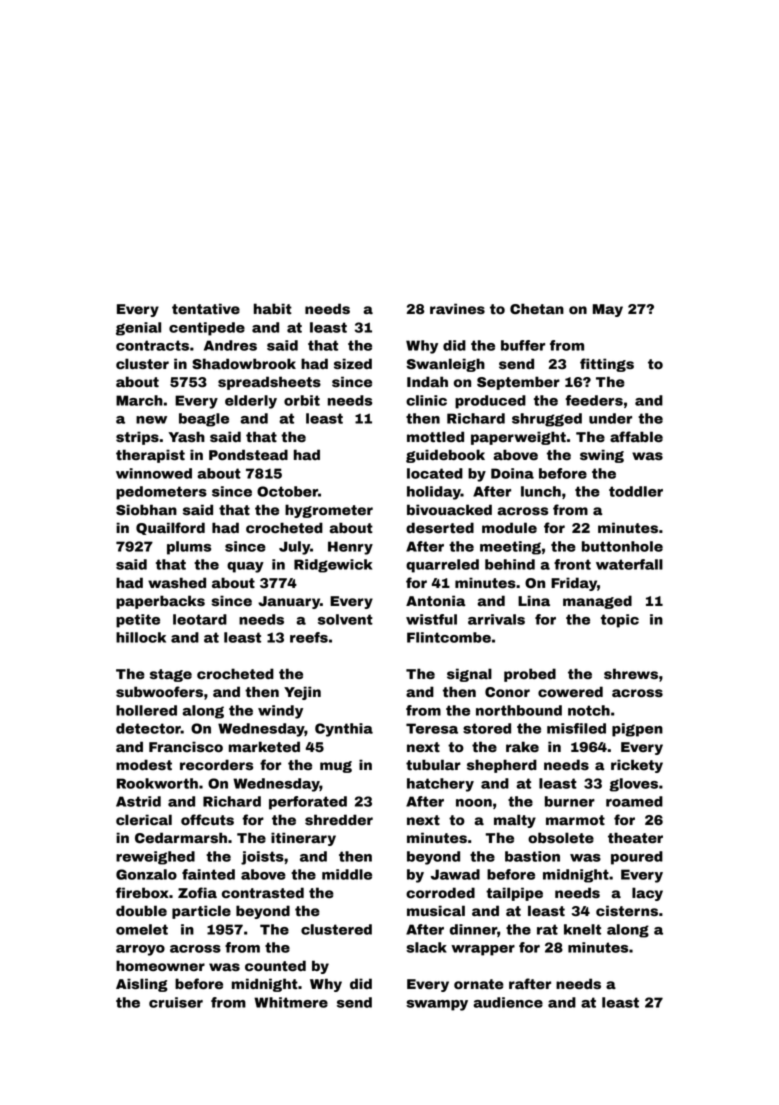 The height and width of the screenshot is (1105, 779). What do you see at coordinates (176, 1002) in the screenshot?
I see `cruiser` at bounding box center [176, 1002].
